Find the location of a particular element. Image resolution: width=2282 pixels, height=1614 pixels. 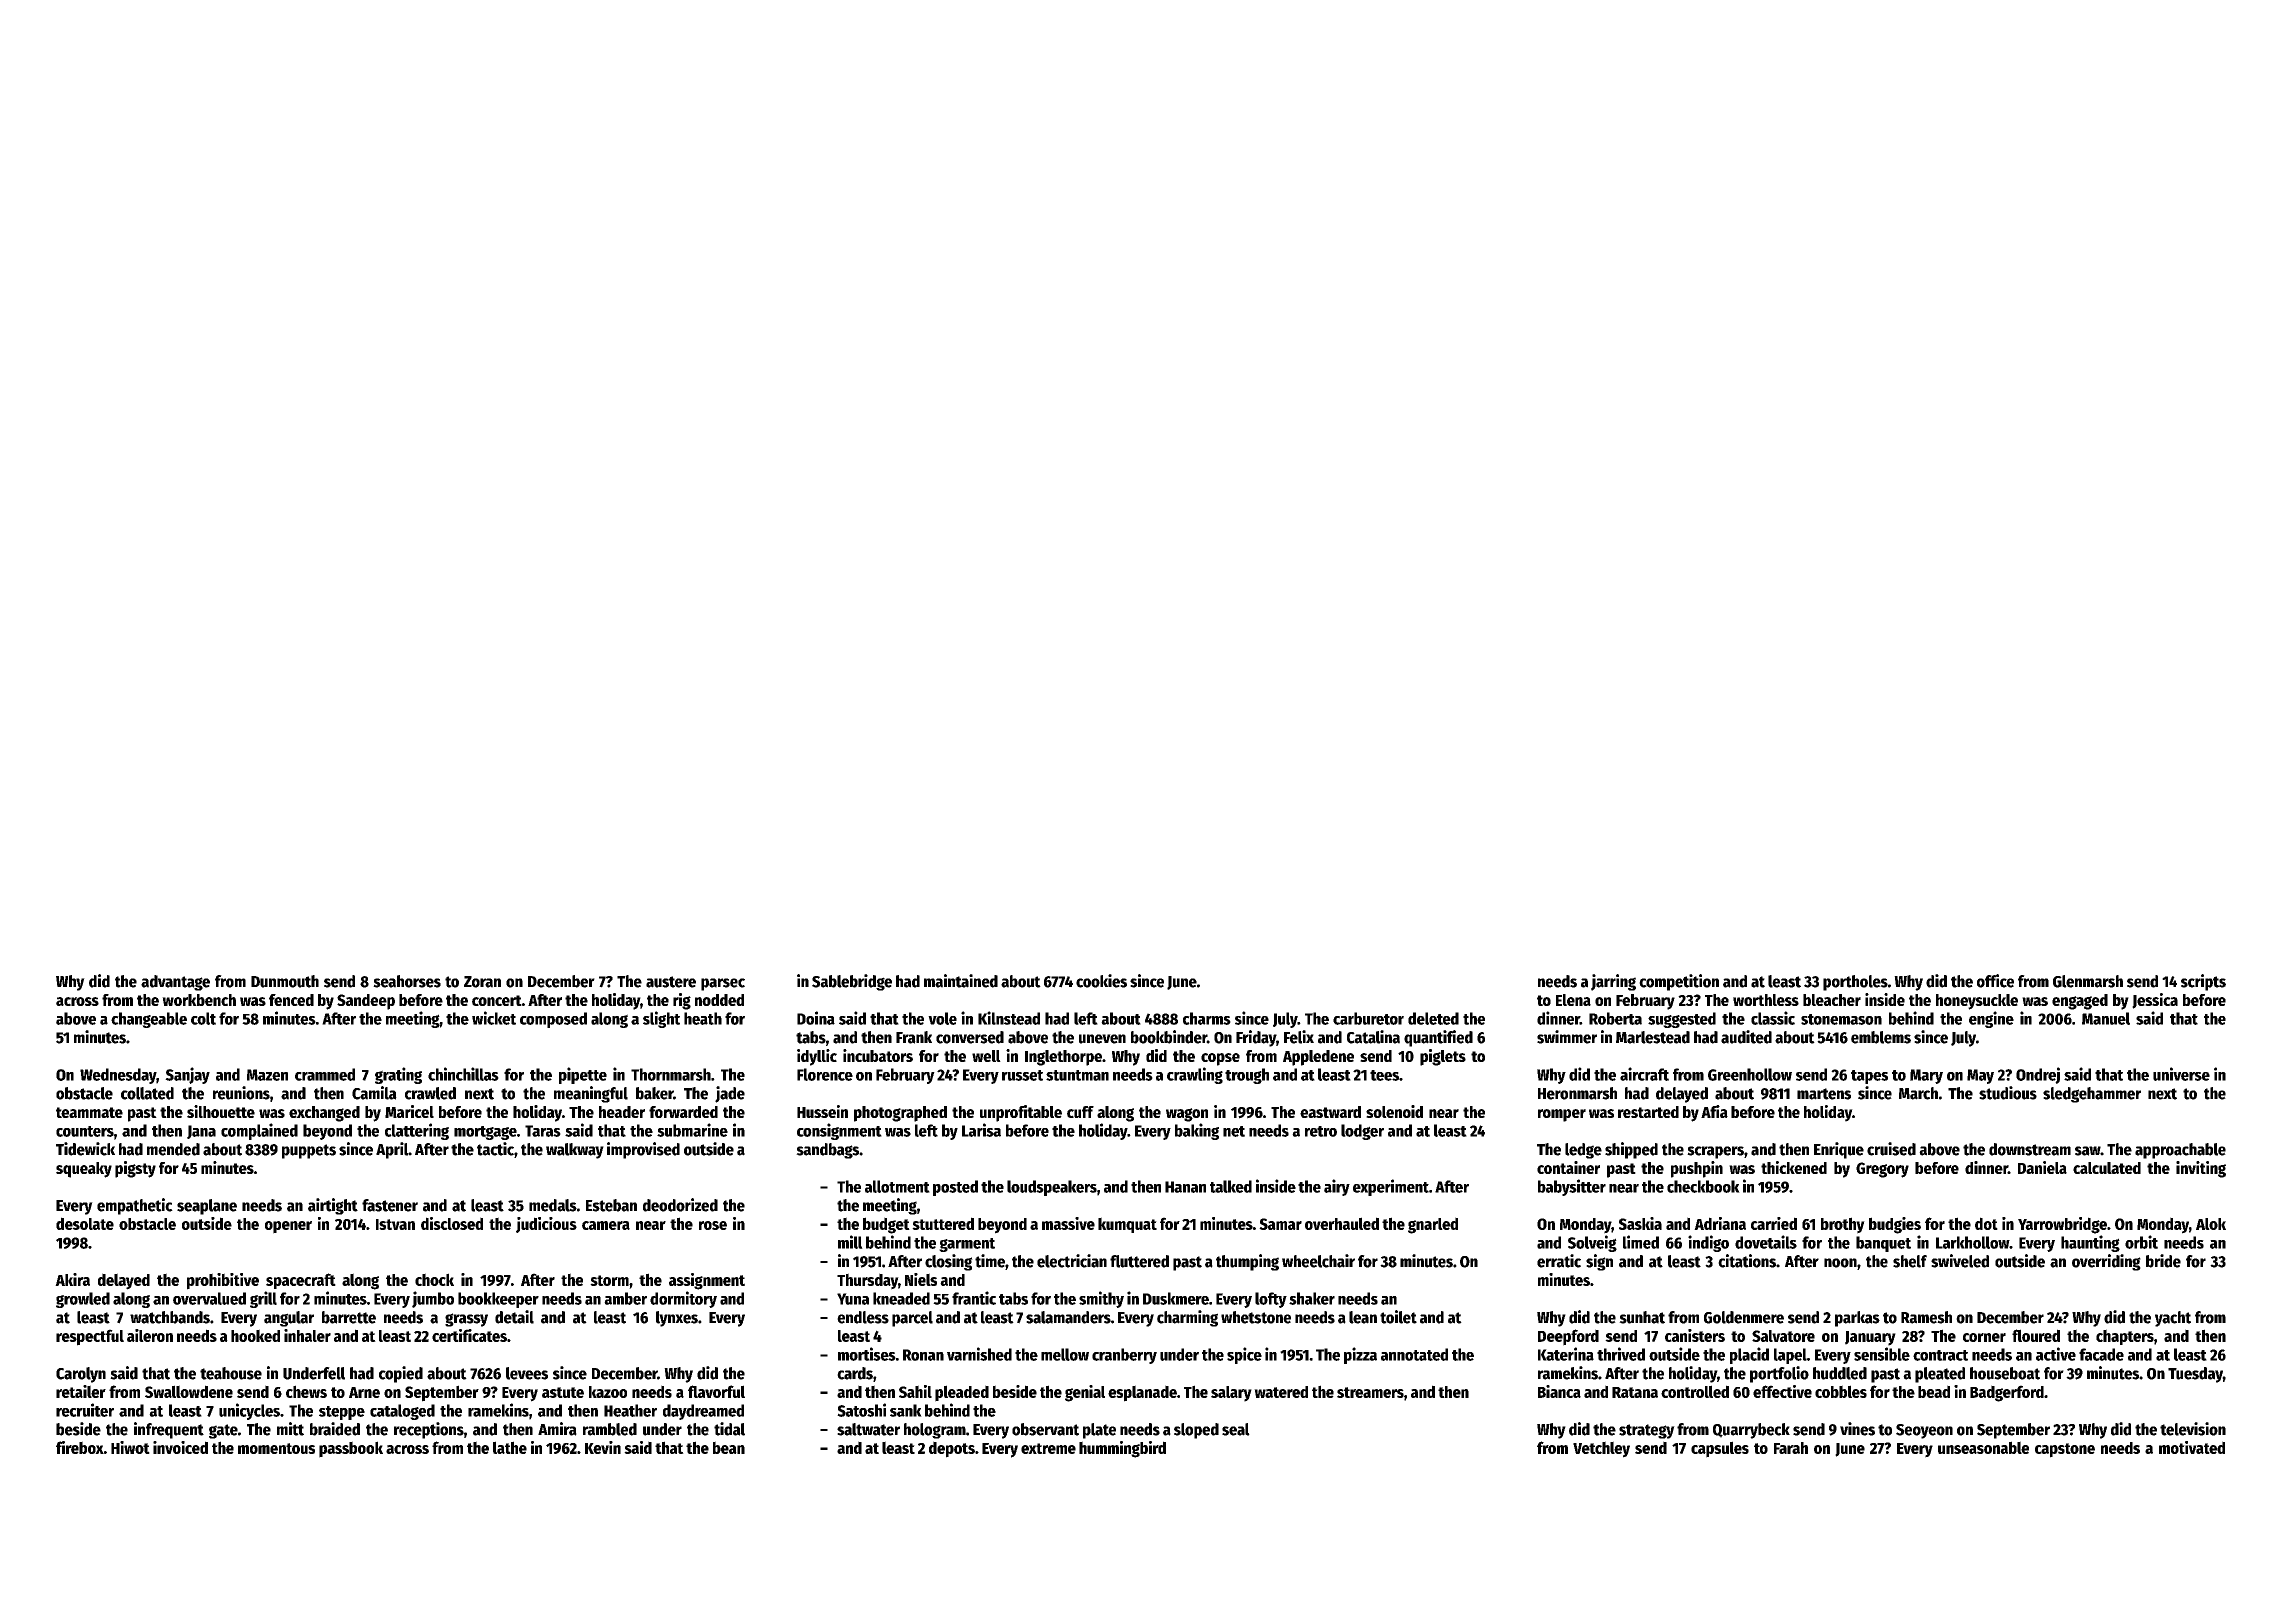

aircraft is located at coordinates (1644, 1074).
